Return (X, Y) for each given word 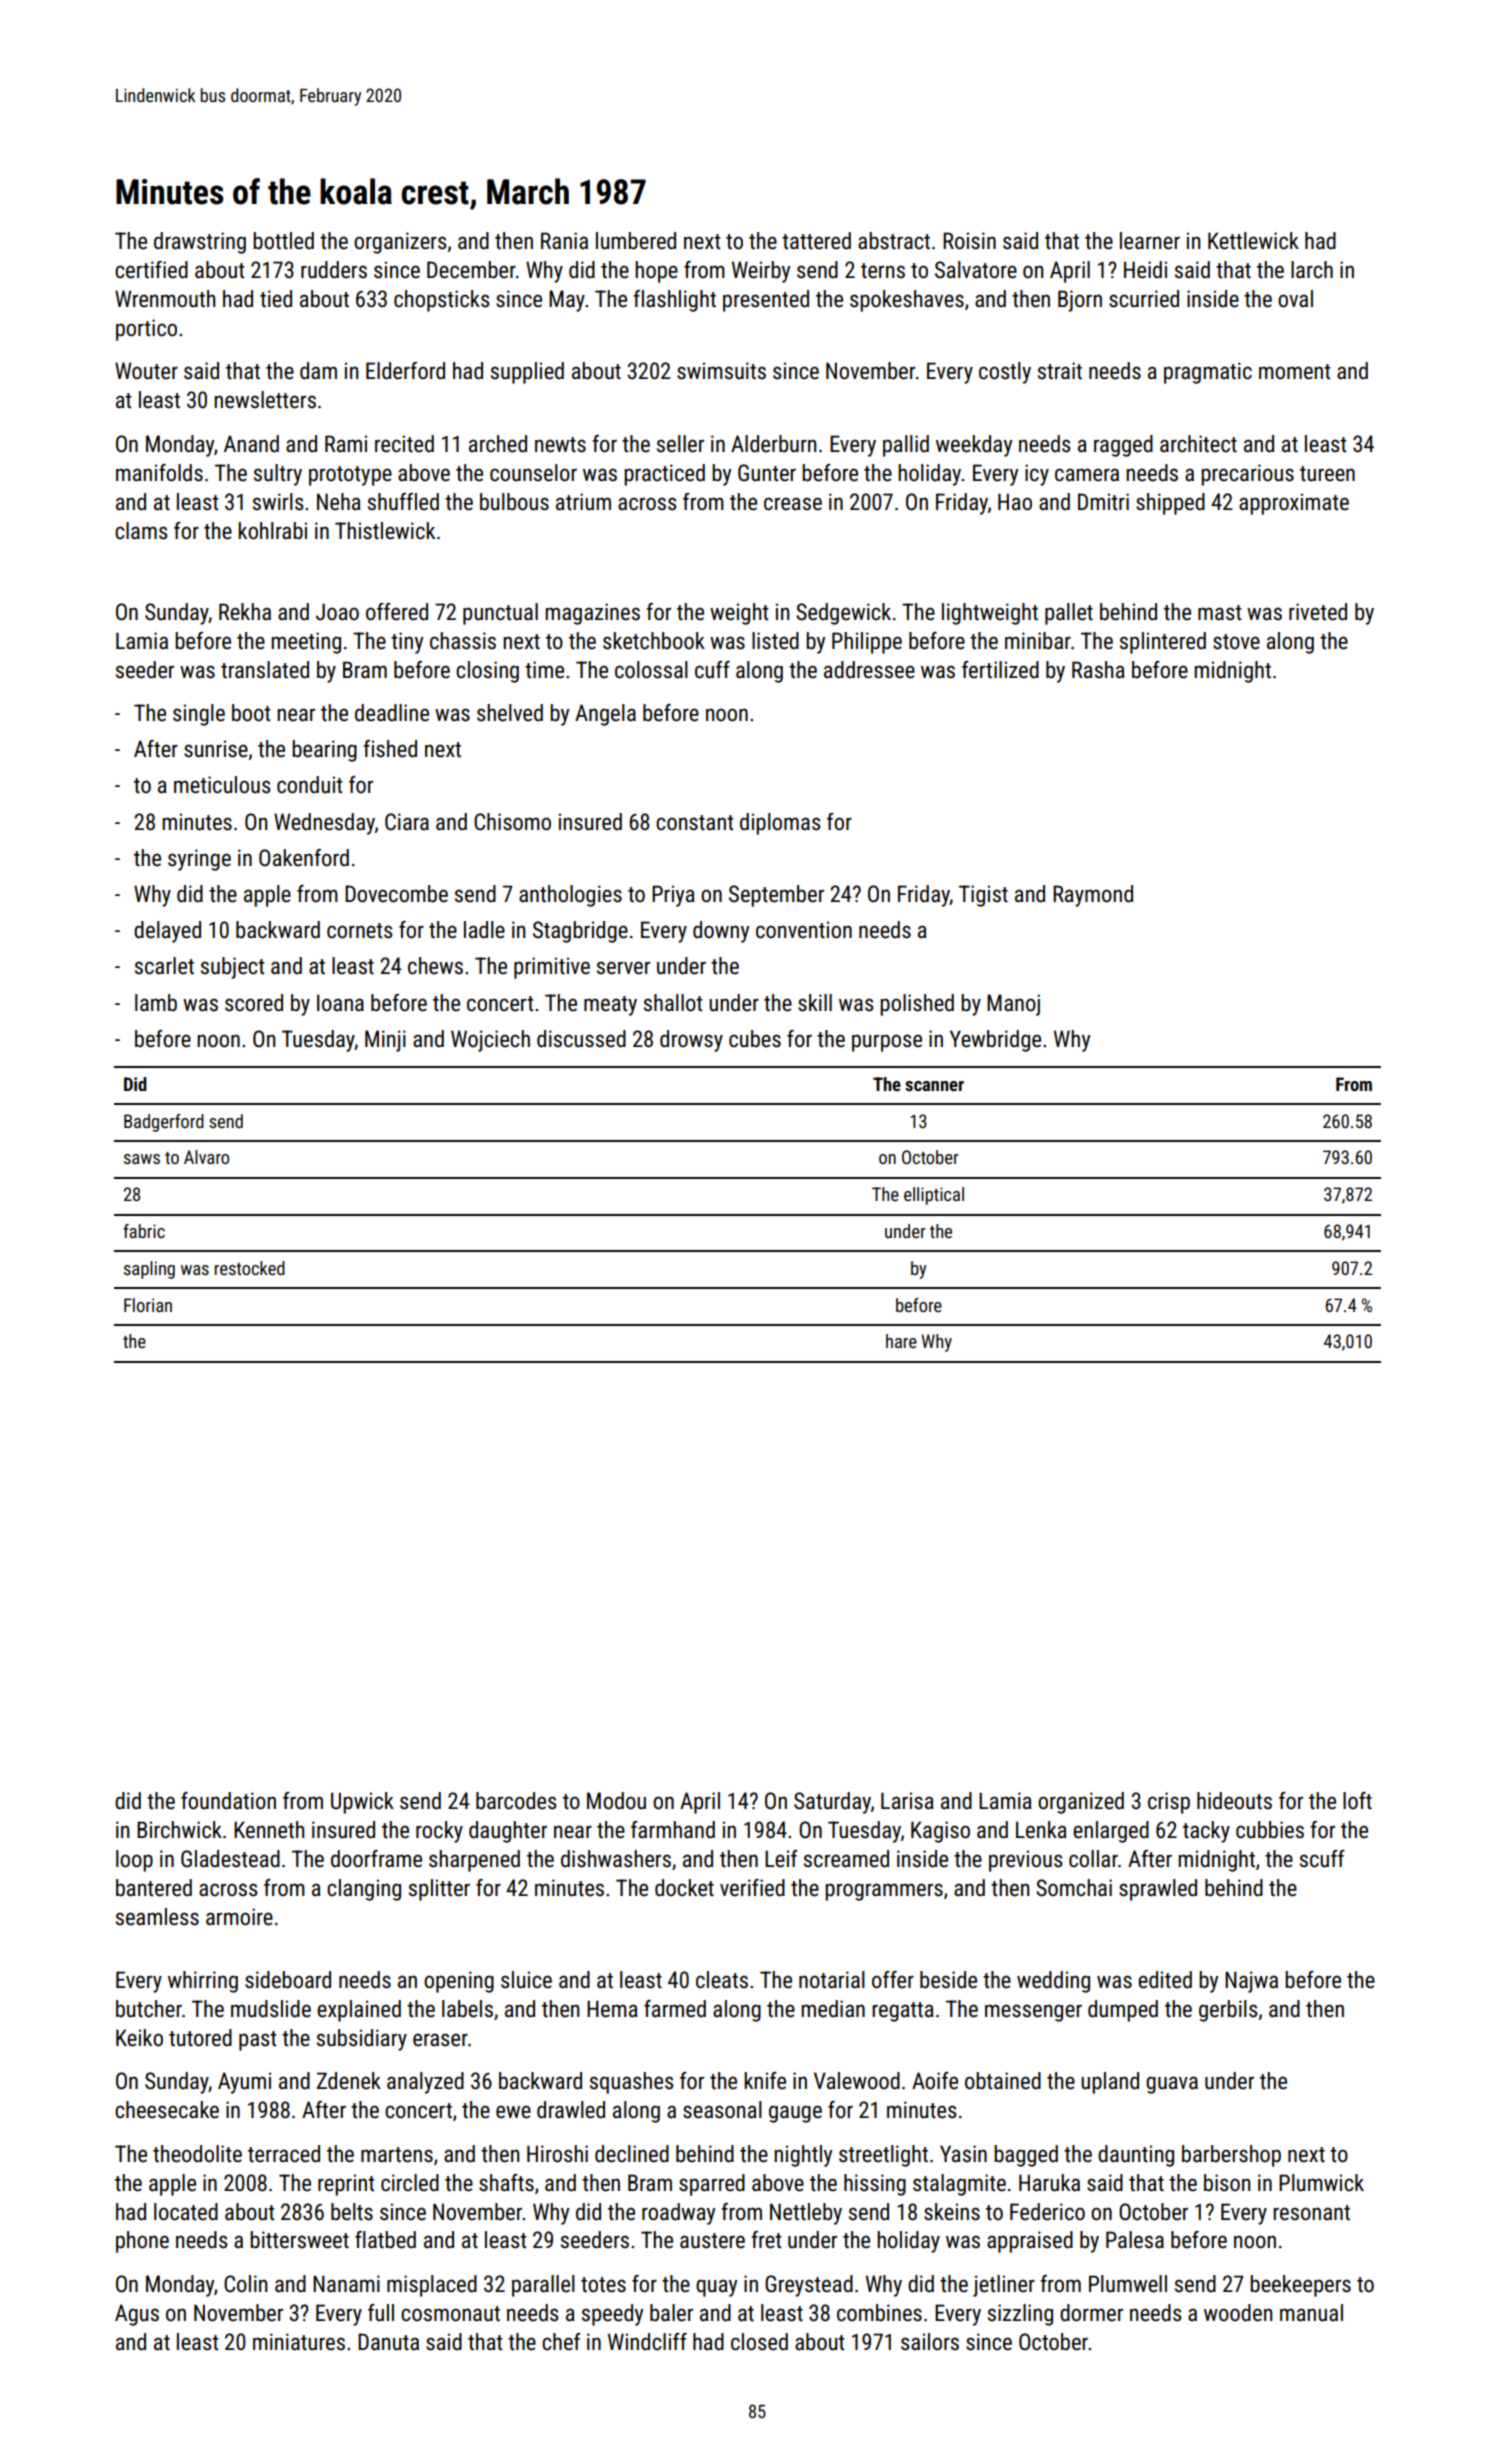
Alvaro (206, 1157)
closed (759, 2342)
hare (901, 1341)
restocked (250, 1268)
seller (680, 444)
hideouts (1234, 1801)
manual (1311, 2313)
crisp (1169, 1803)
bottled (283, 241)
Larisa (907, 1801)
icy (1037, 475)
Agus (137, 2315)
